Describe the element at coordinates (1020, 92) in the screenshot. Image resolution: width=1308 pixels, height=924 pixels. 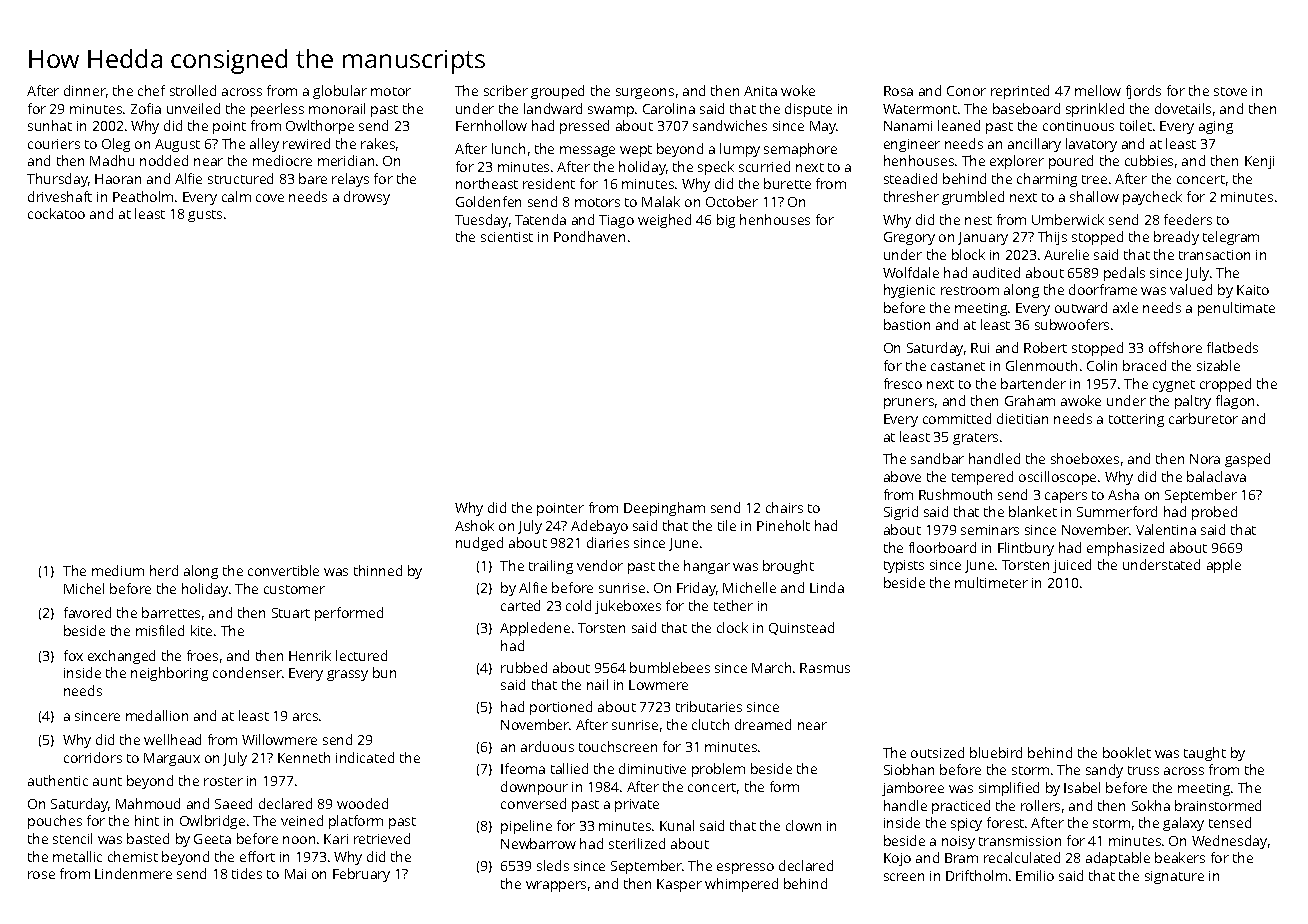
I see `reprinted` at that location.
